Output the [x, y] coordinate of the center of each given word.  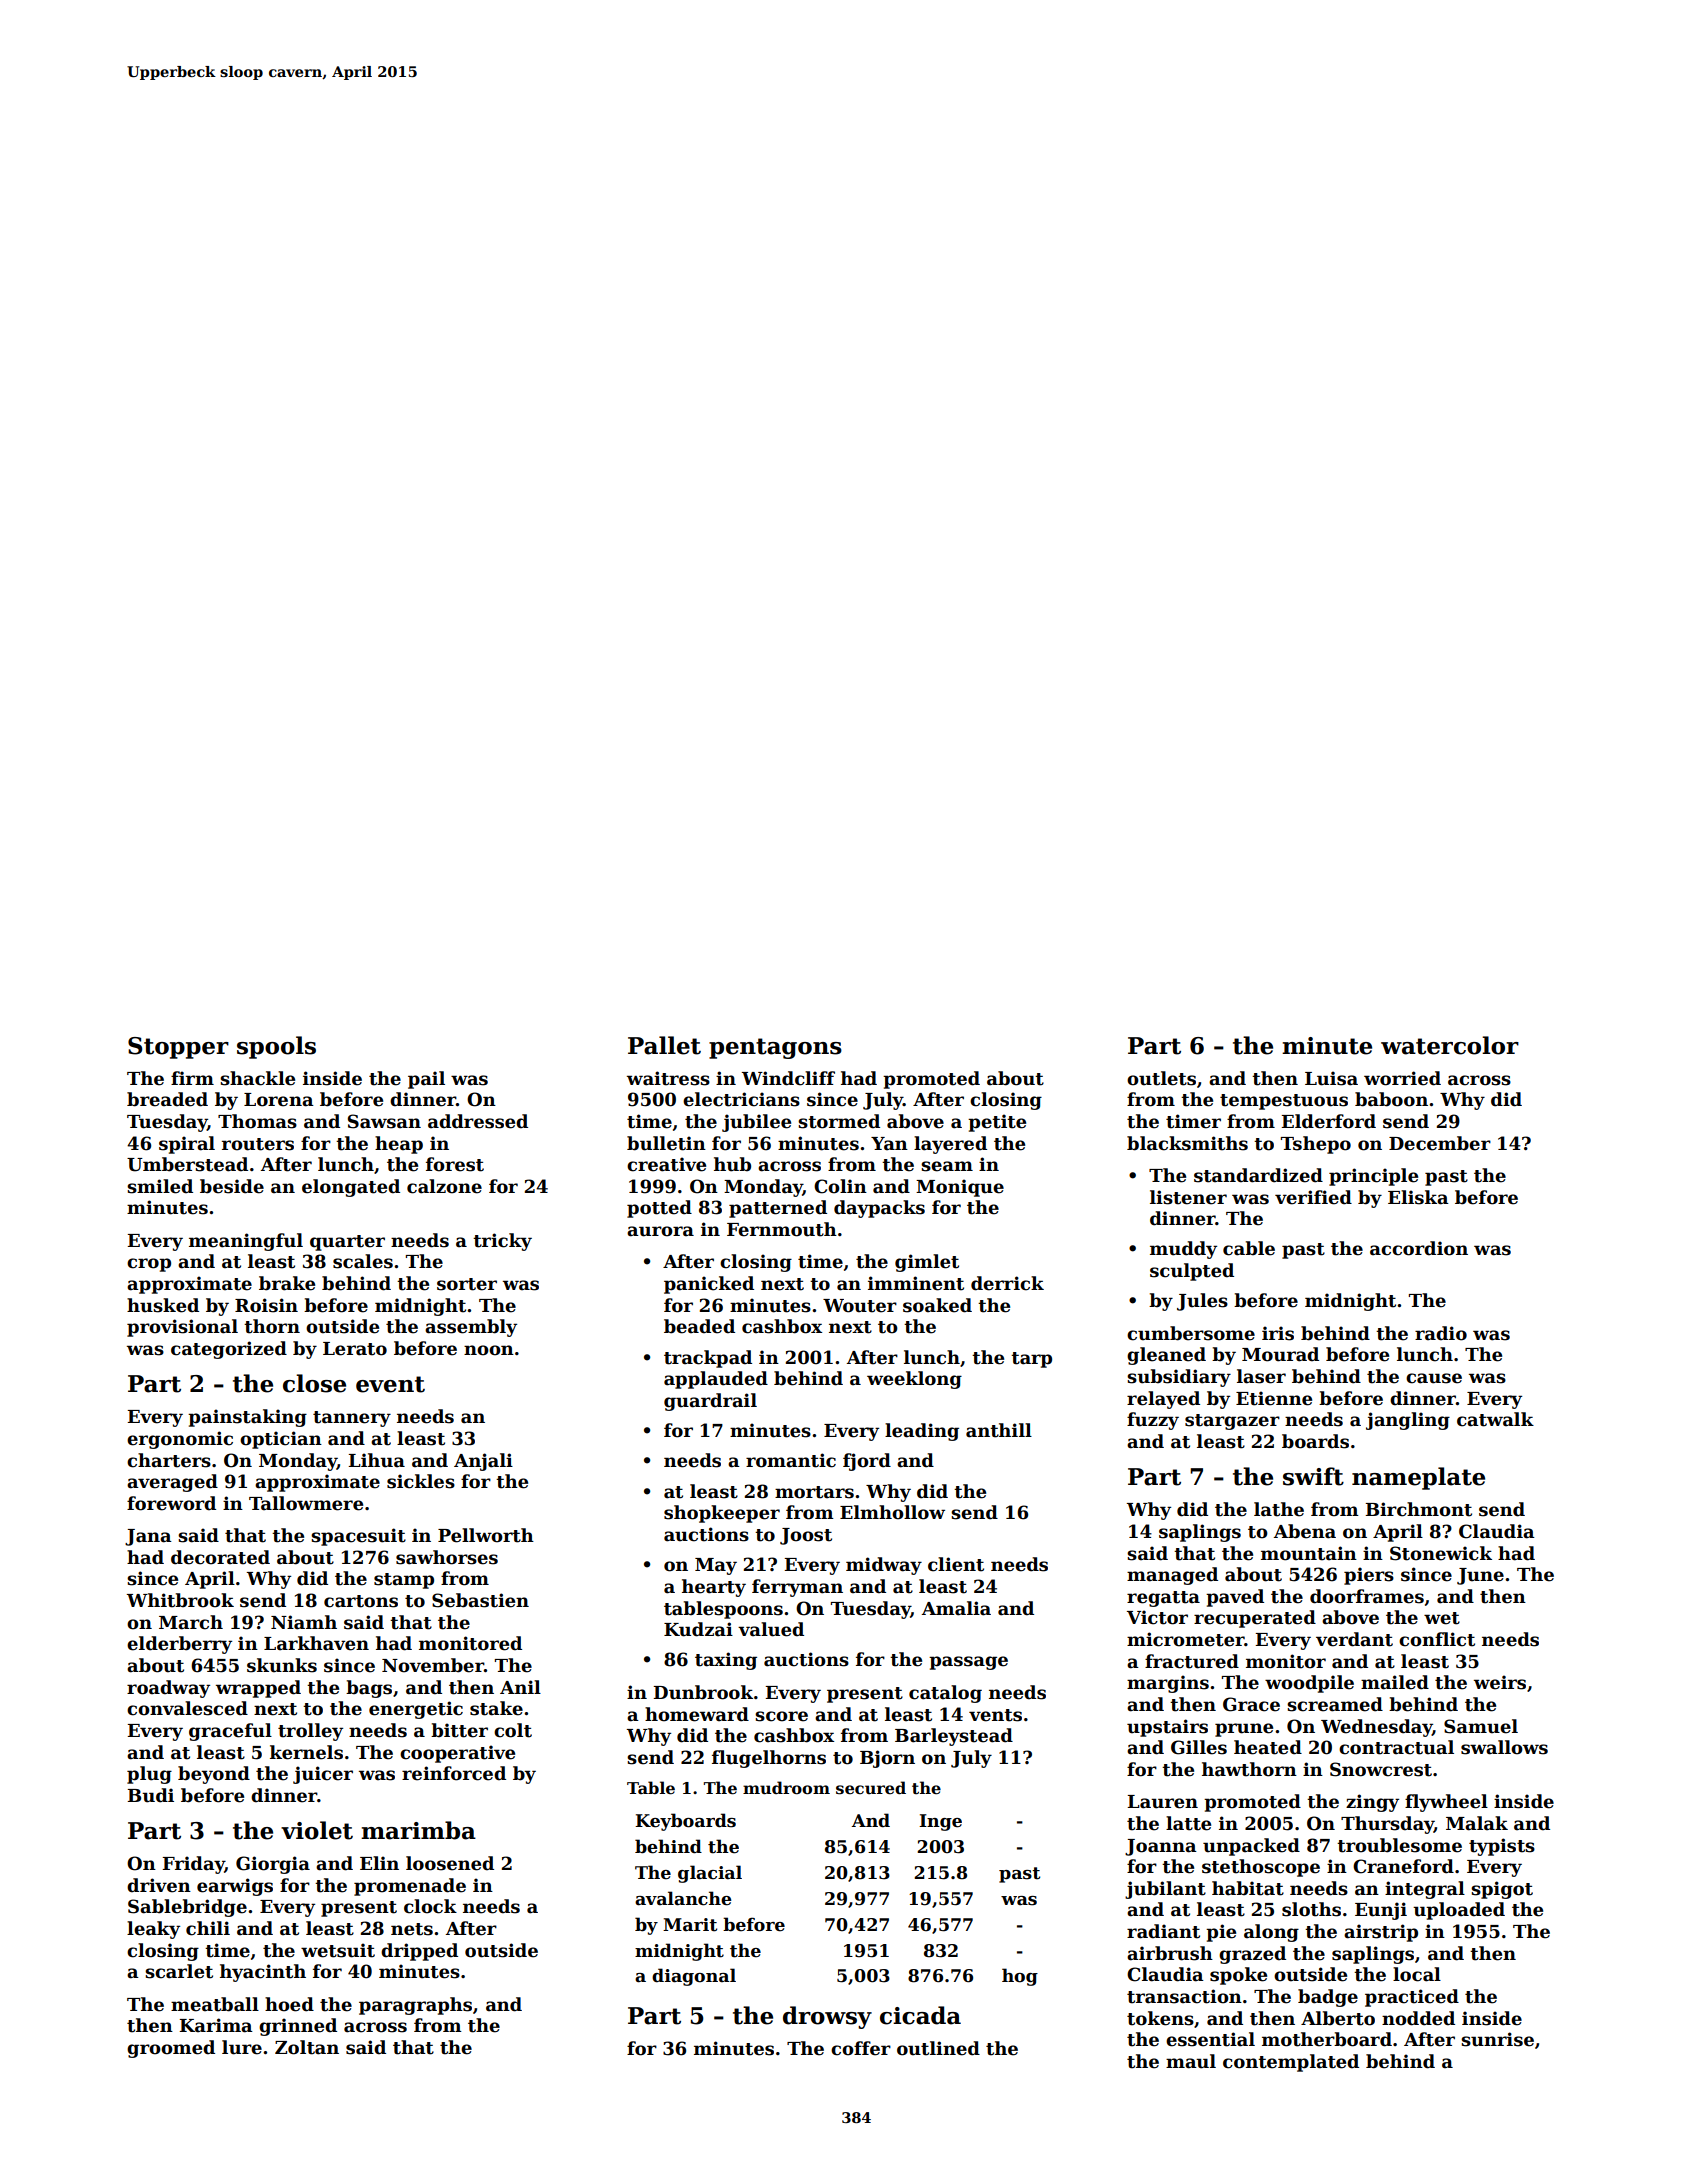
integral [1425, 1890]
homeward [697, 1714]
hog [1020, 1977]
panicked [709, 1285]
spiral [187, 1145]
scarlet [179, 1971]
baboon [1391, 1099]
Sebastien [480, 1600]
